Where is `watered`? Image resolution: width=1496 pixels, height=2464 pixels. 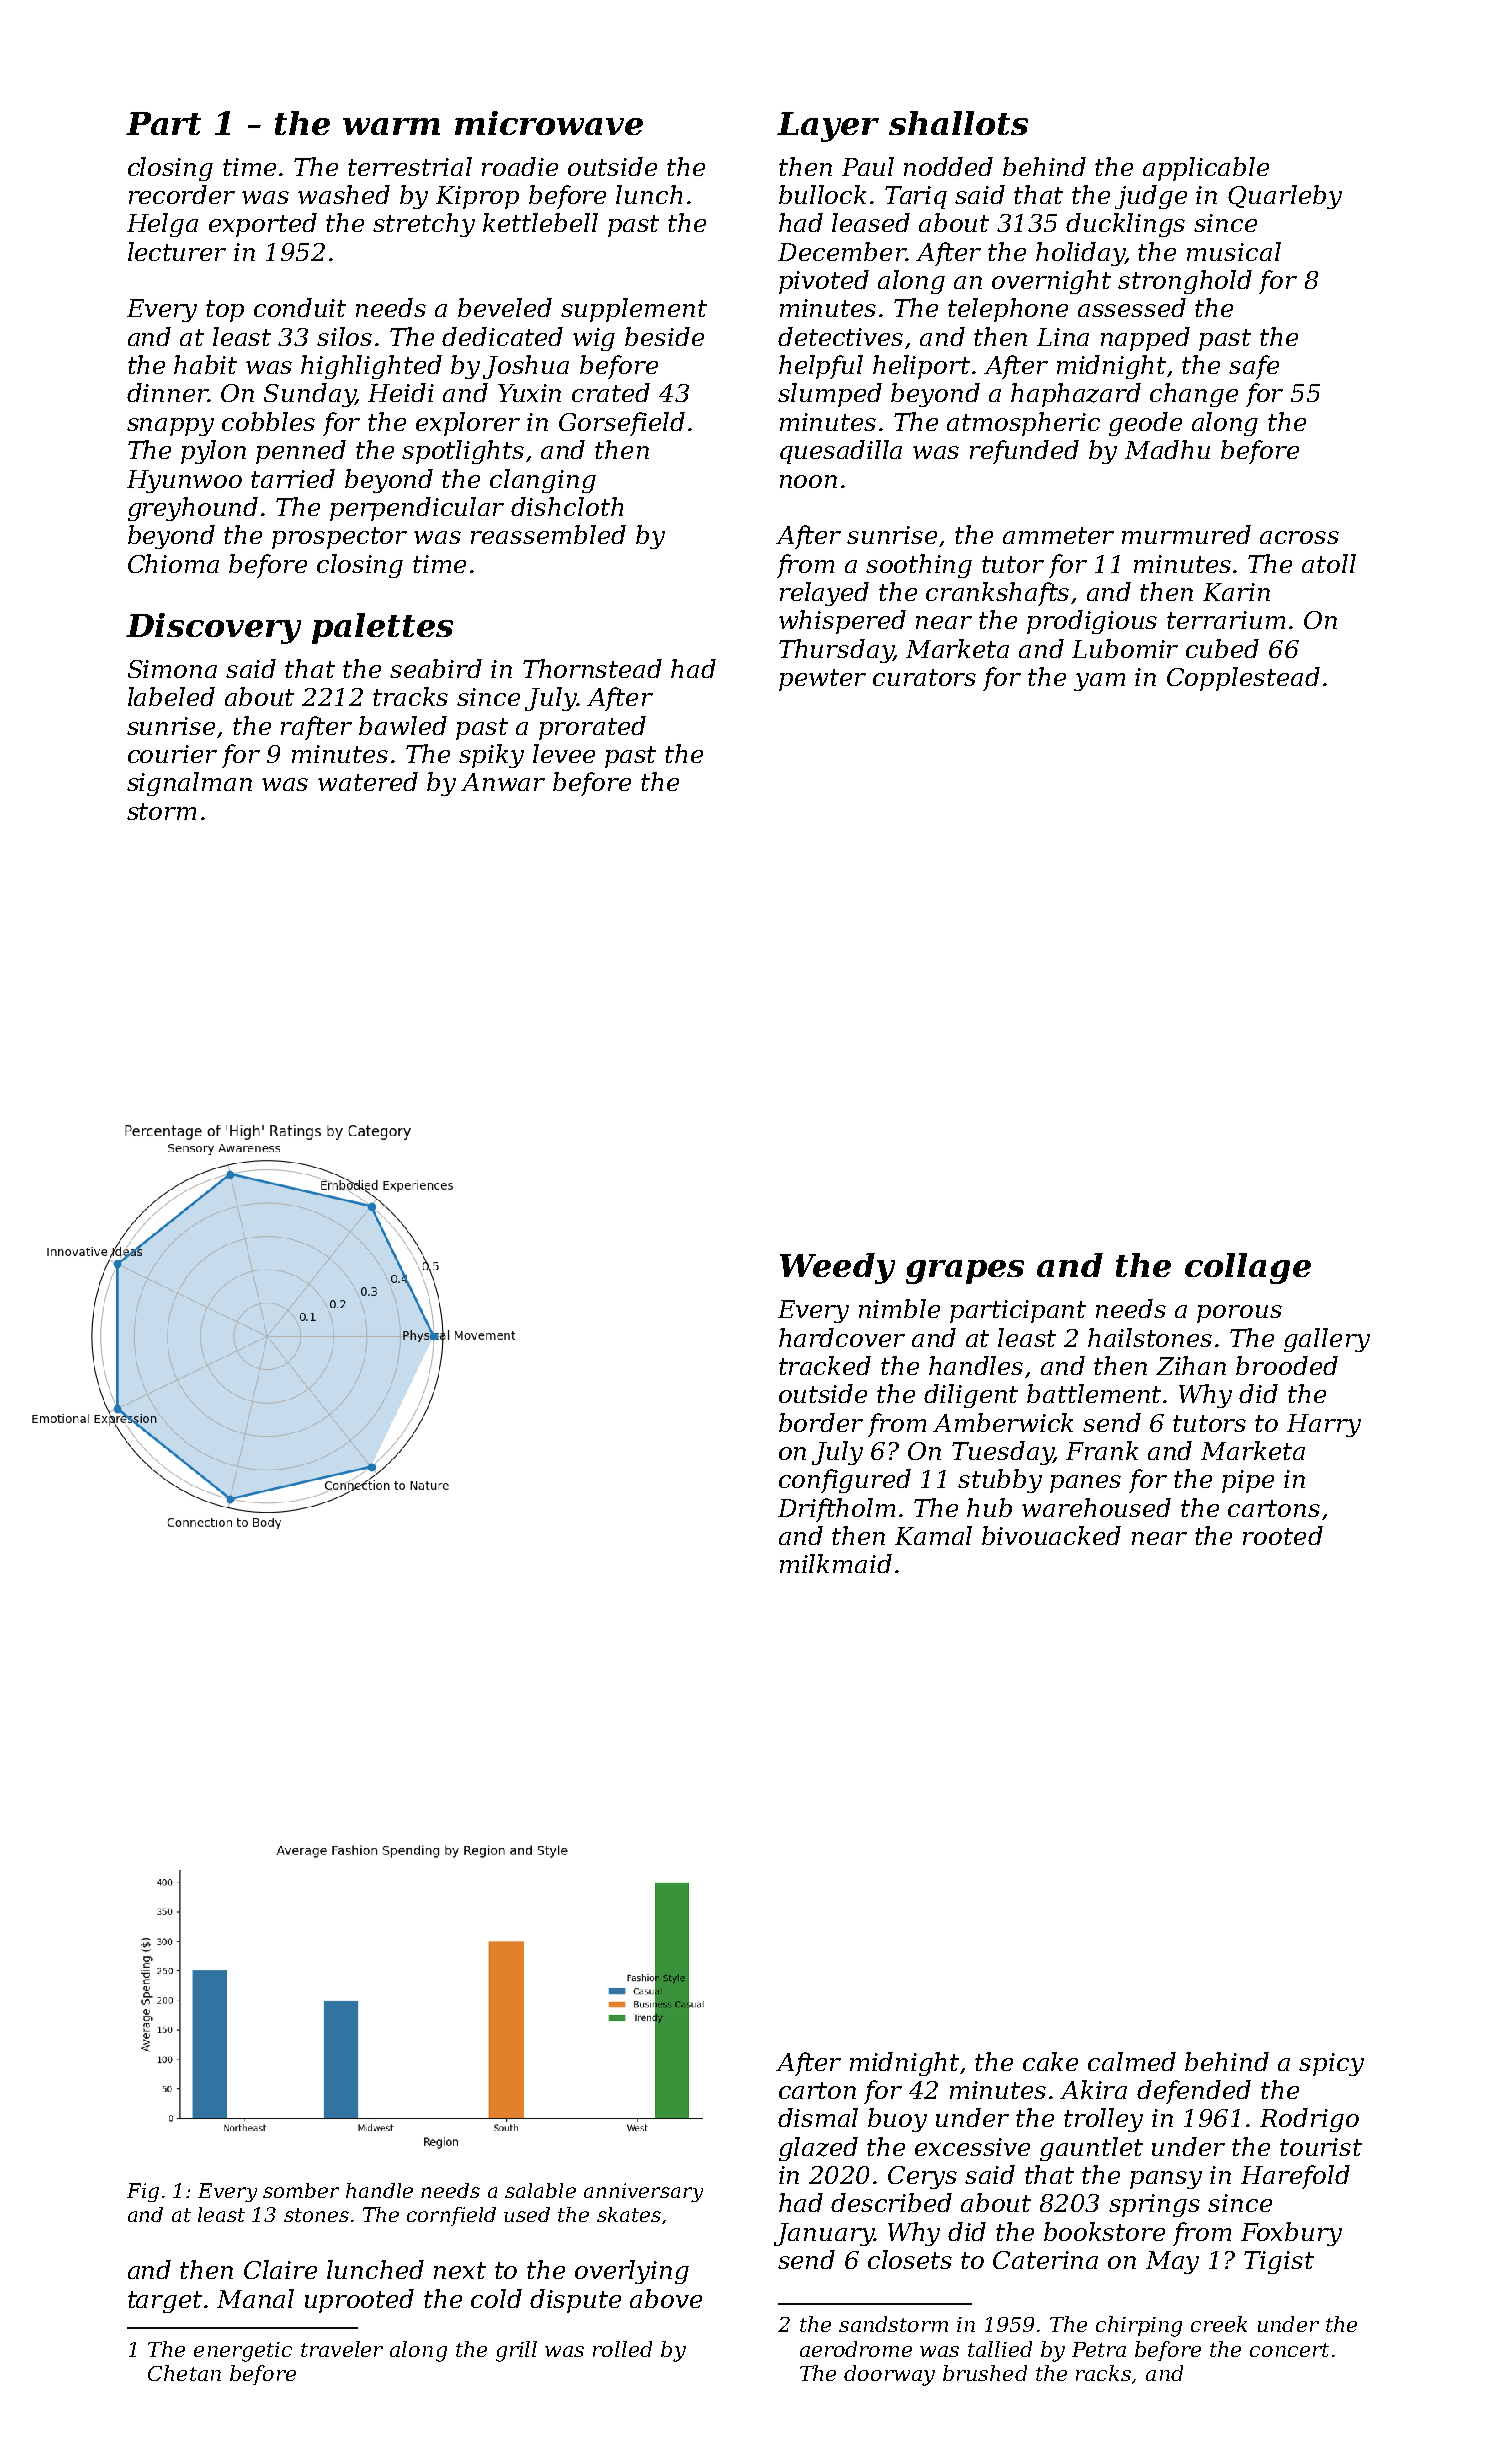
watered is located at coordinates (368, 781).
